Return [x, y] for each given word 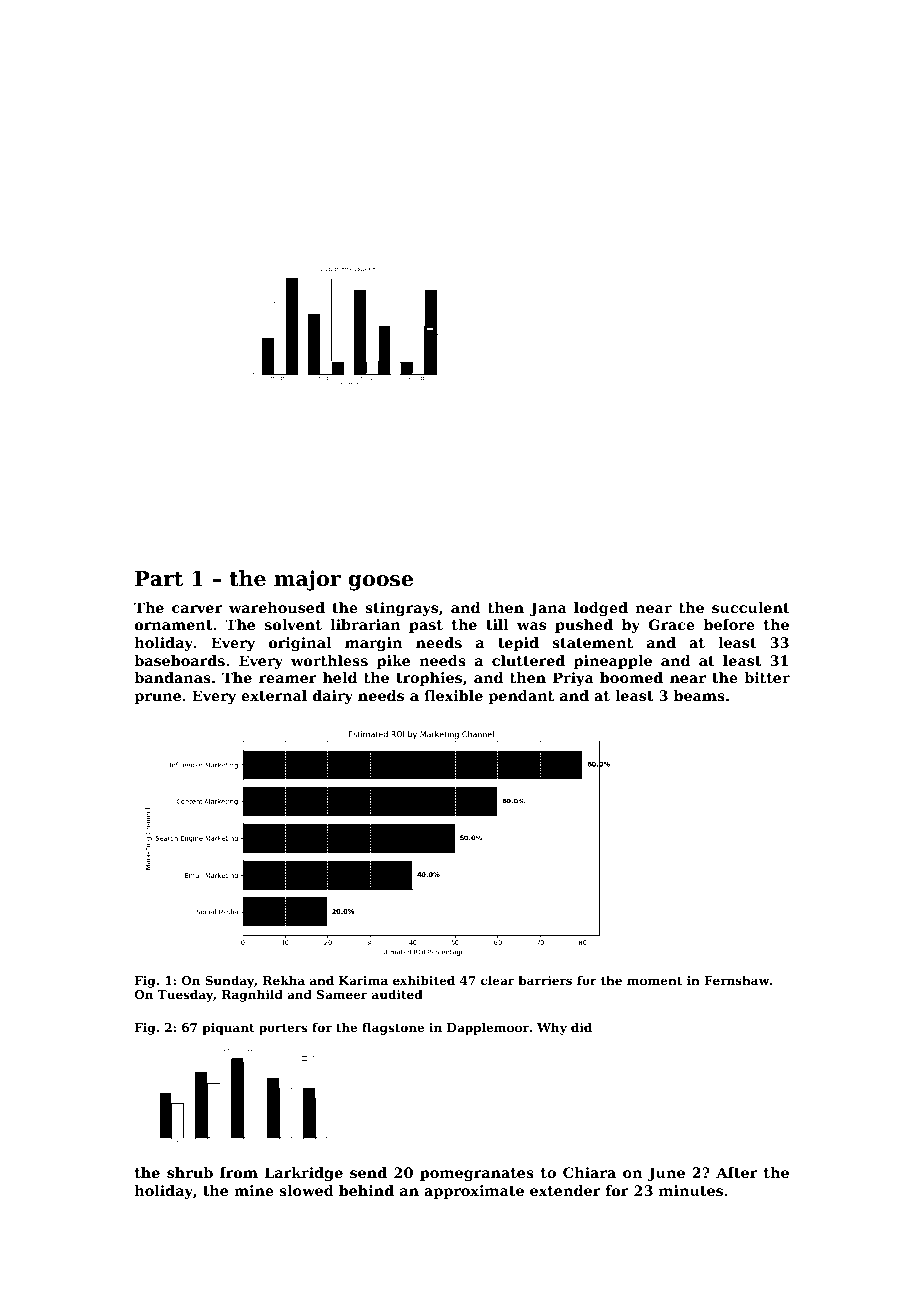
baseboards [179, 660]
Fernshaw [736, 980]
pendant [521, 697]
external [274, 695]
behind [366, 1190]
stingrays [401, 609]
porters [283, 1029]
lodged [601, 609]
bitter [767, 677]
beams [699, 695]
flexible [453, 695]
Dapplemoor [488, 1029]
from [239, 1172]
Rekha [284, 980]
